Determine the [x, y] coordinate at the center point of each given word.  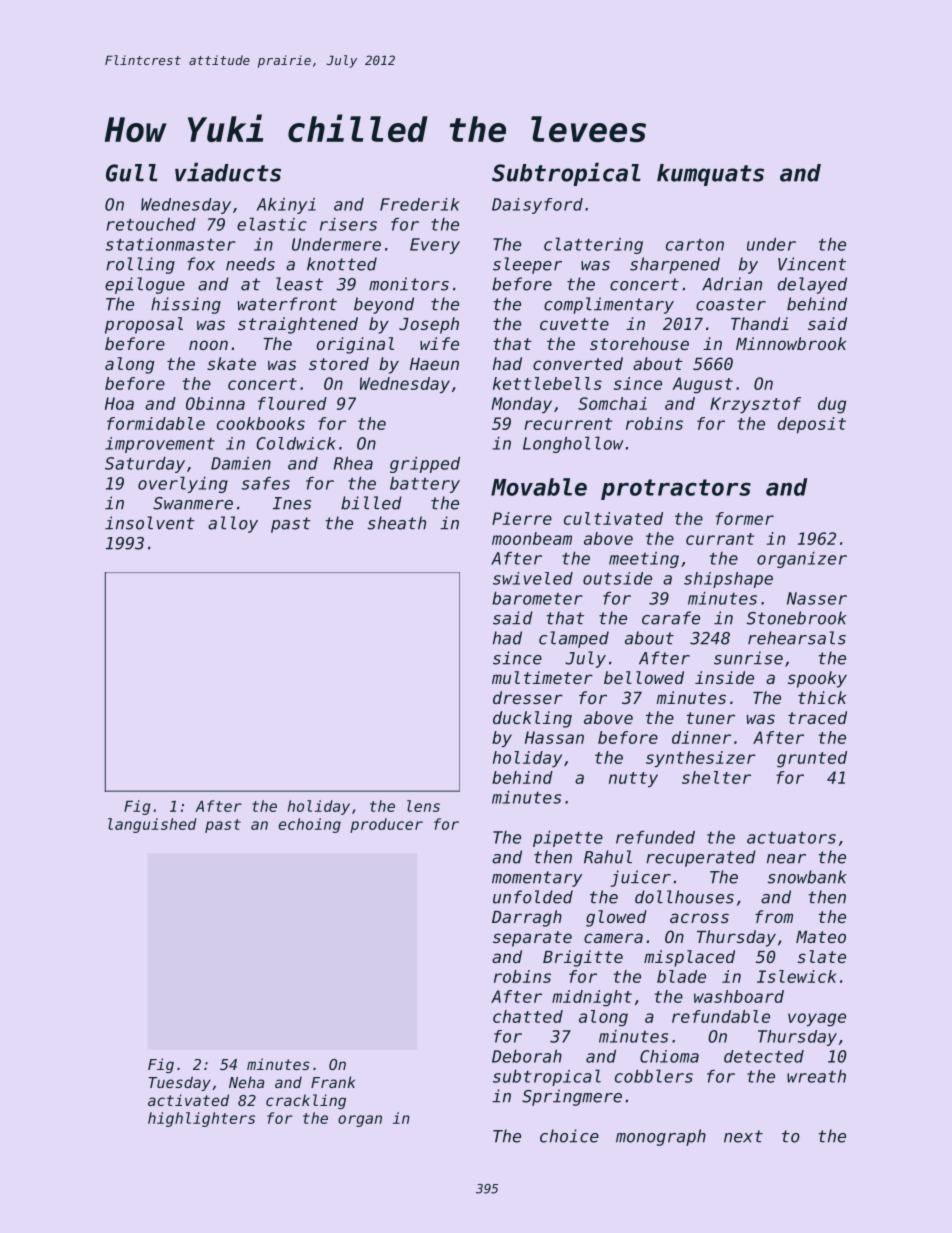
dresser [528, 697]
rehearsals [797, 638]
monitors [409, 284]
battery [425, 485]
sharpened [675, 265]
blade [681, 976]
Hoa [119, 403]
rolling [140, 265]
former [745, 518]
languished [152, 825]
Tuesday [180, 1083]
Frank [333, 1082]
